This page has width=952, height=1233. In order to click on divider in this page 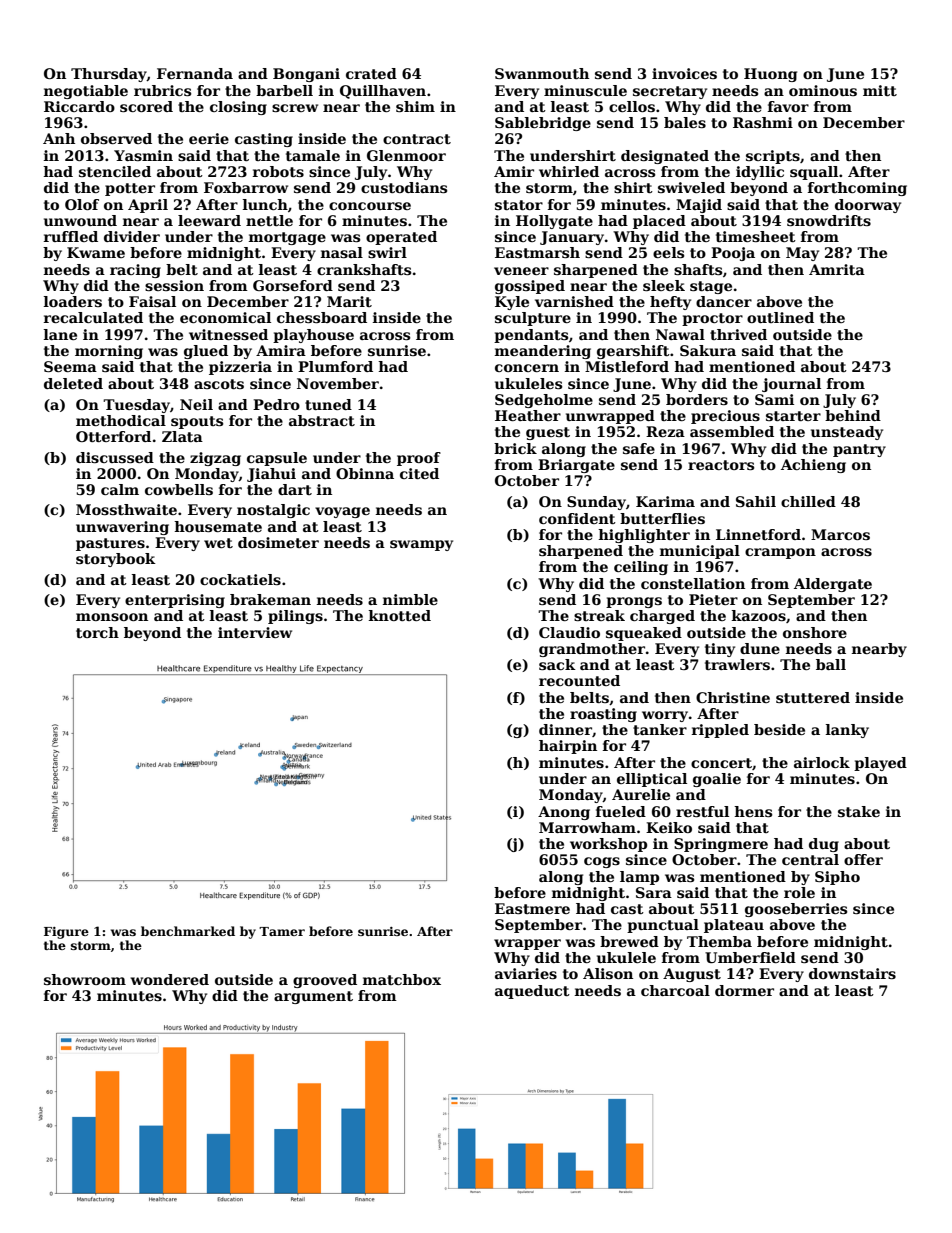, I will do `click(132, 236)`.
